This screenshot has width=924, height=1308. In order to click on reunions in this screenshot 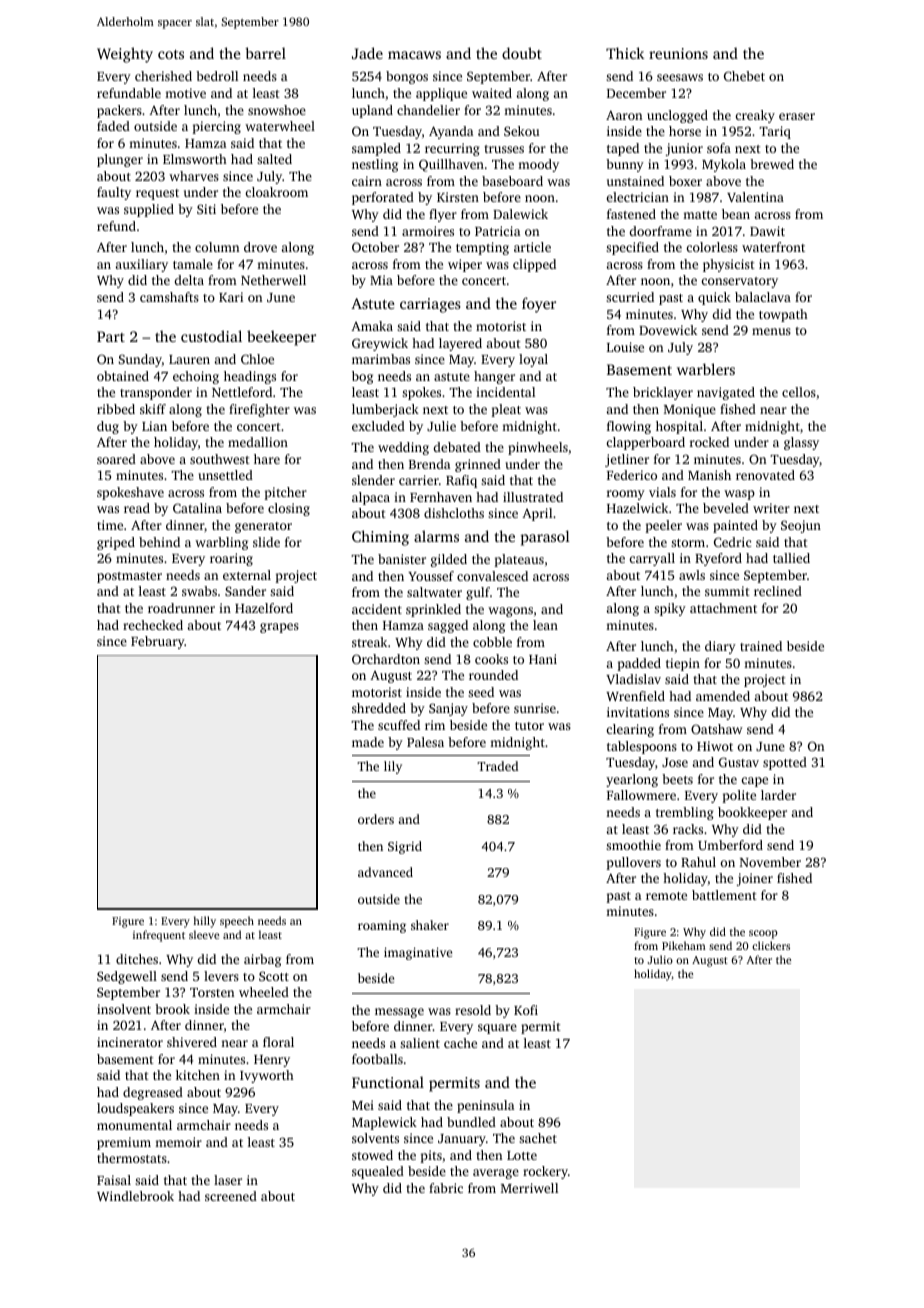, I will do `click(678, 53)`.
